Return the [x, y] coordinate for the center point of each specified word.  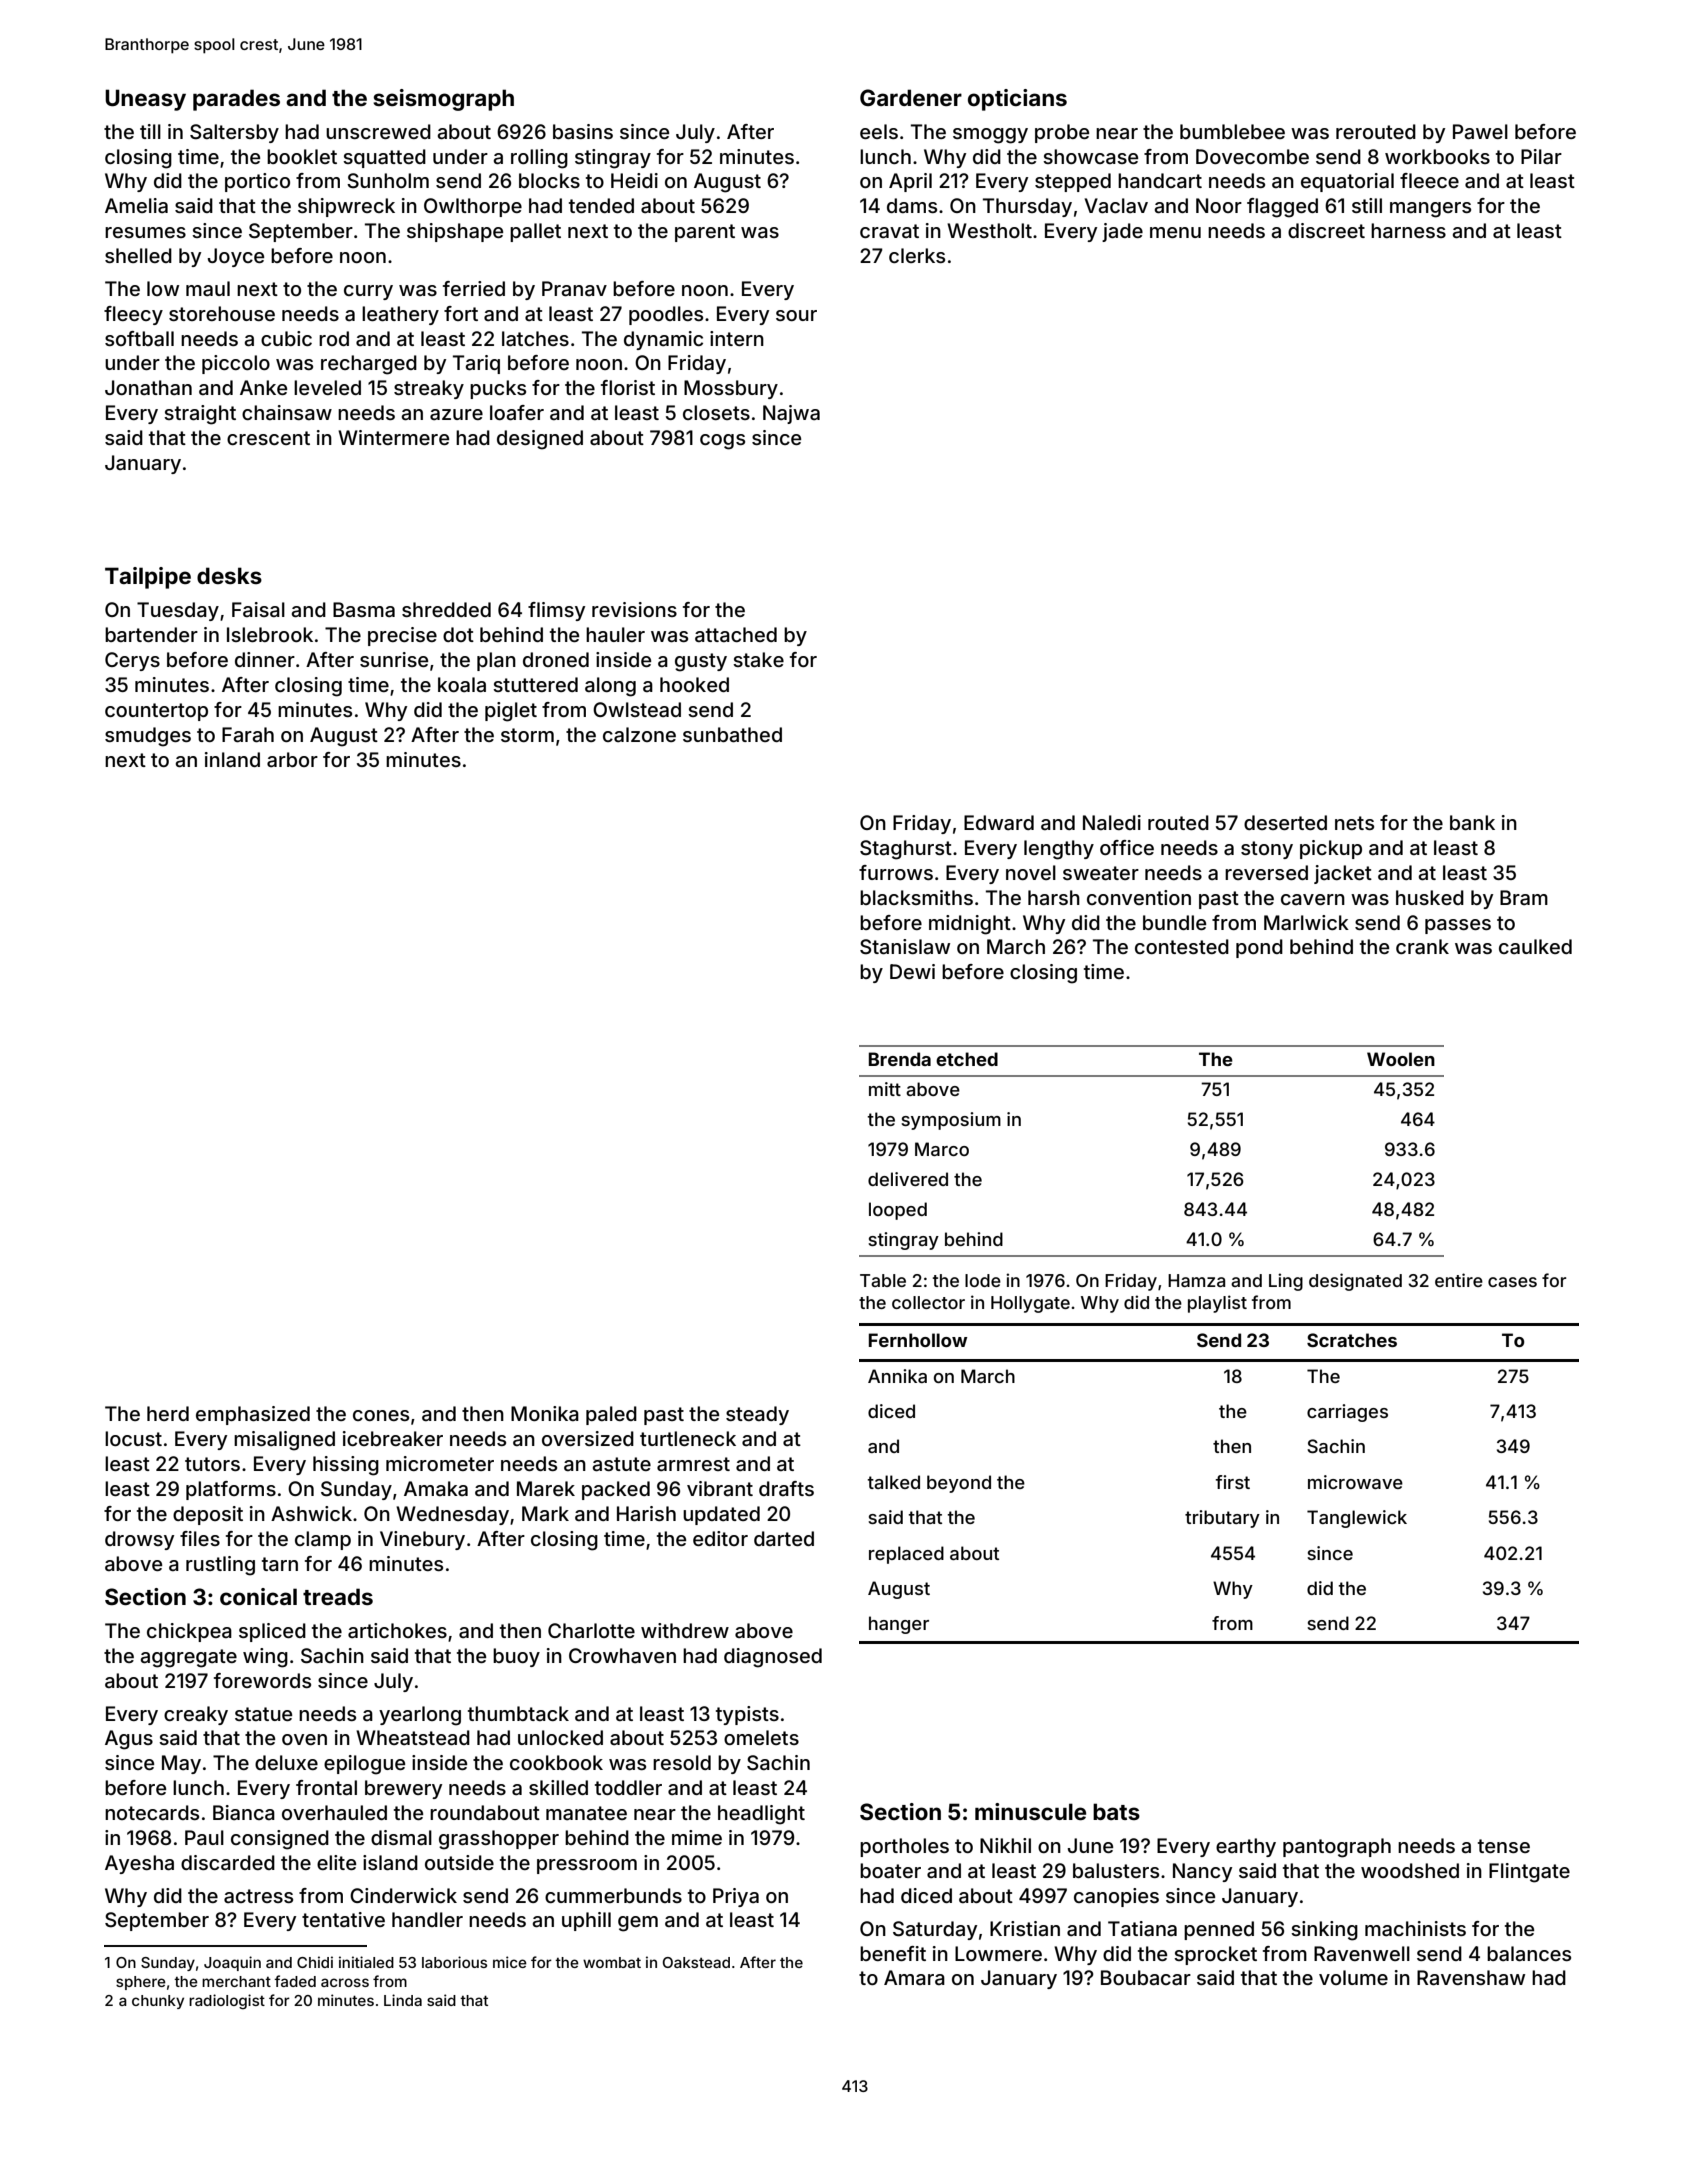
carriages [1347, 1413]
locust [133, 1438]
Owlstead [637, 709]
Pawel [1480, 132]
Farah [248, 735]
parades [236, 100]
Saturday [935, 1930]
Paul [204, 1837]
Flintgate [1529, 1873]
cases [1512, 1282]
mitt [885, 1089]
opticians [1017, 100]
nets [1354, 823]
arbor [292, 759]
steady [757, 1415]
